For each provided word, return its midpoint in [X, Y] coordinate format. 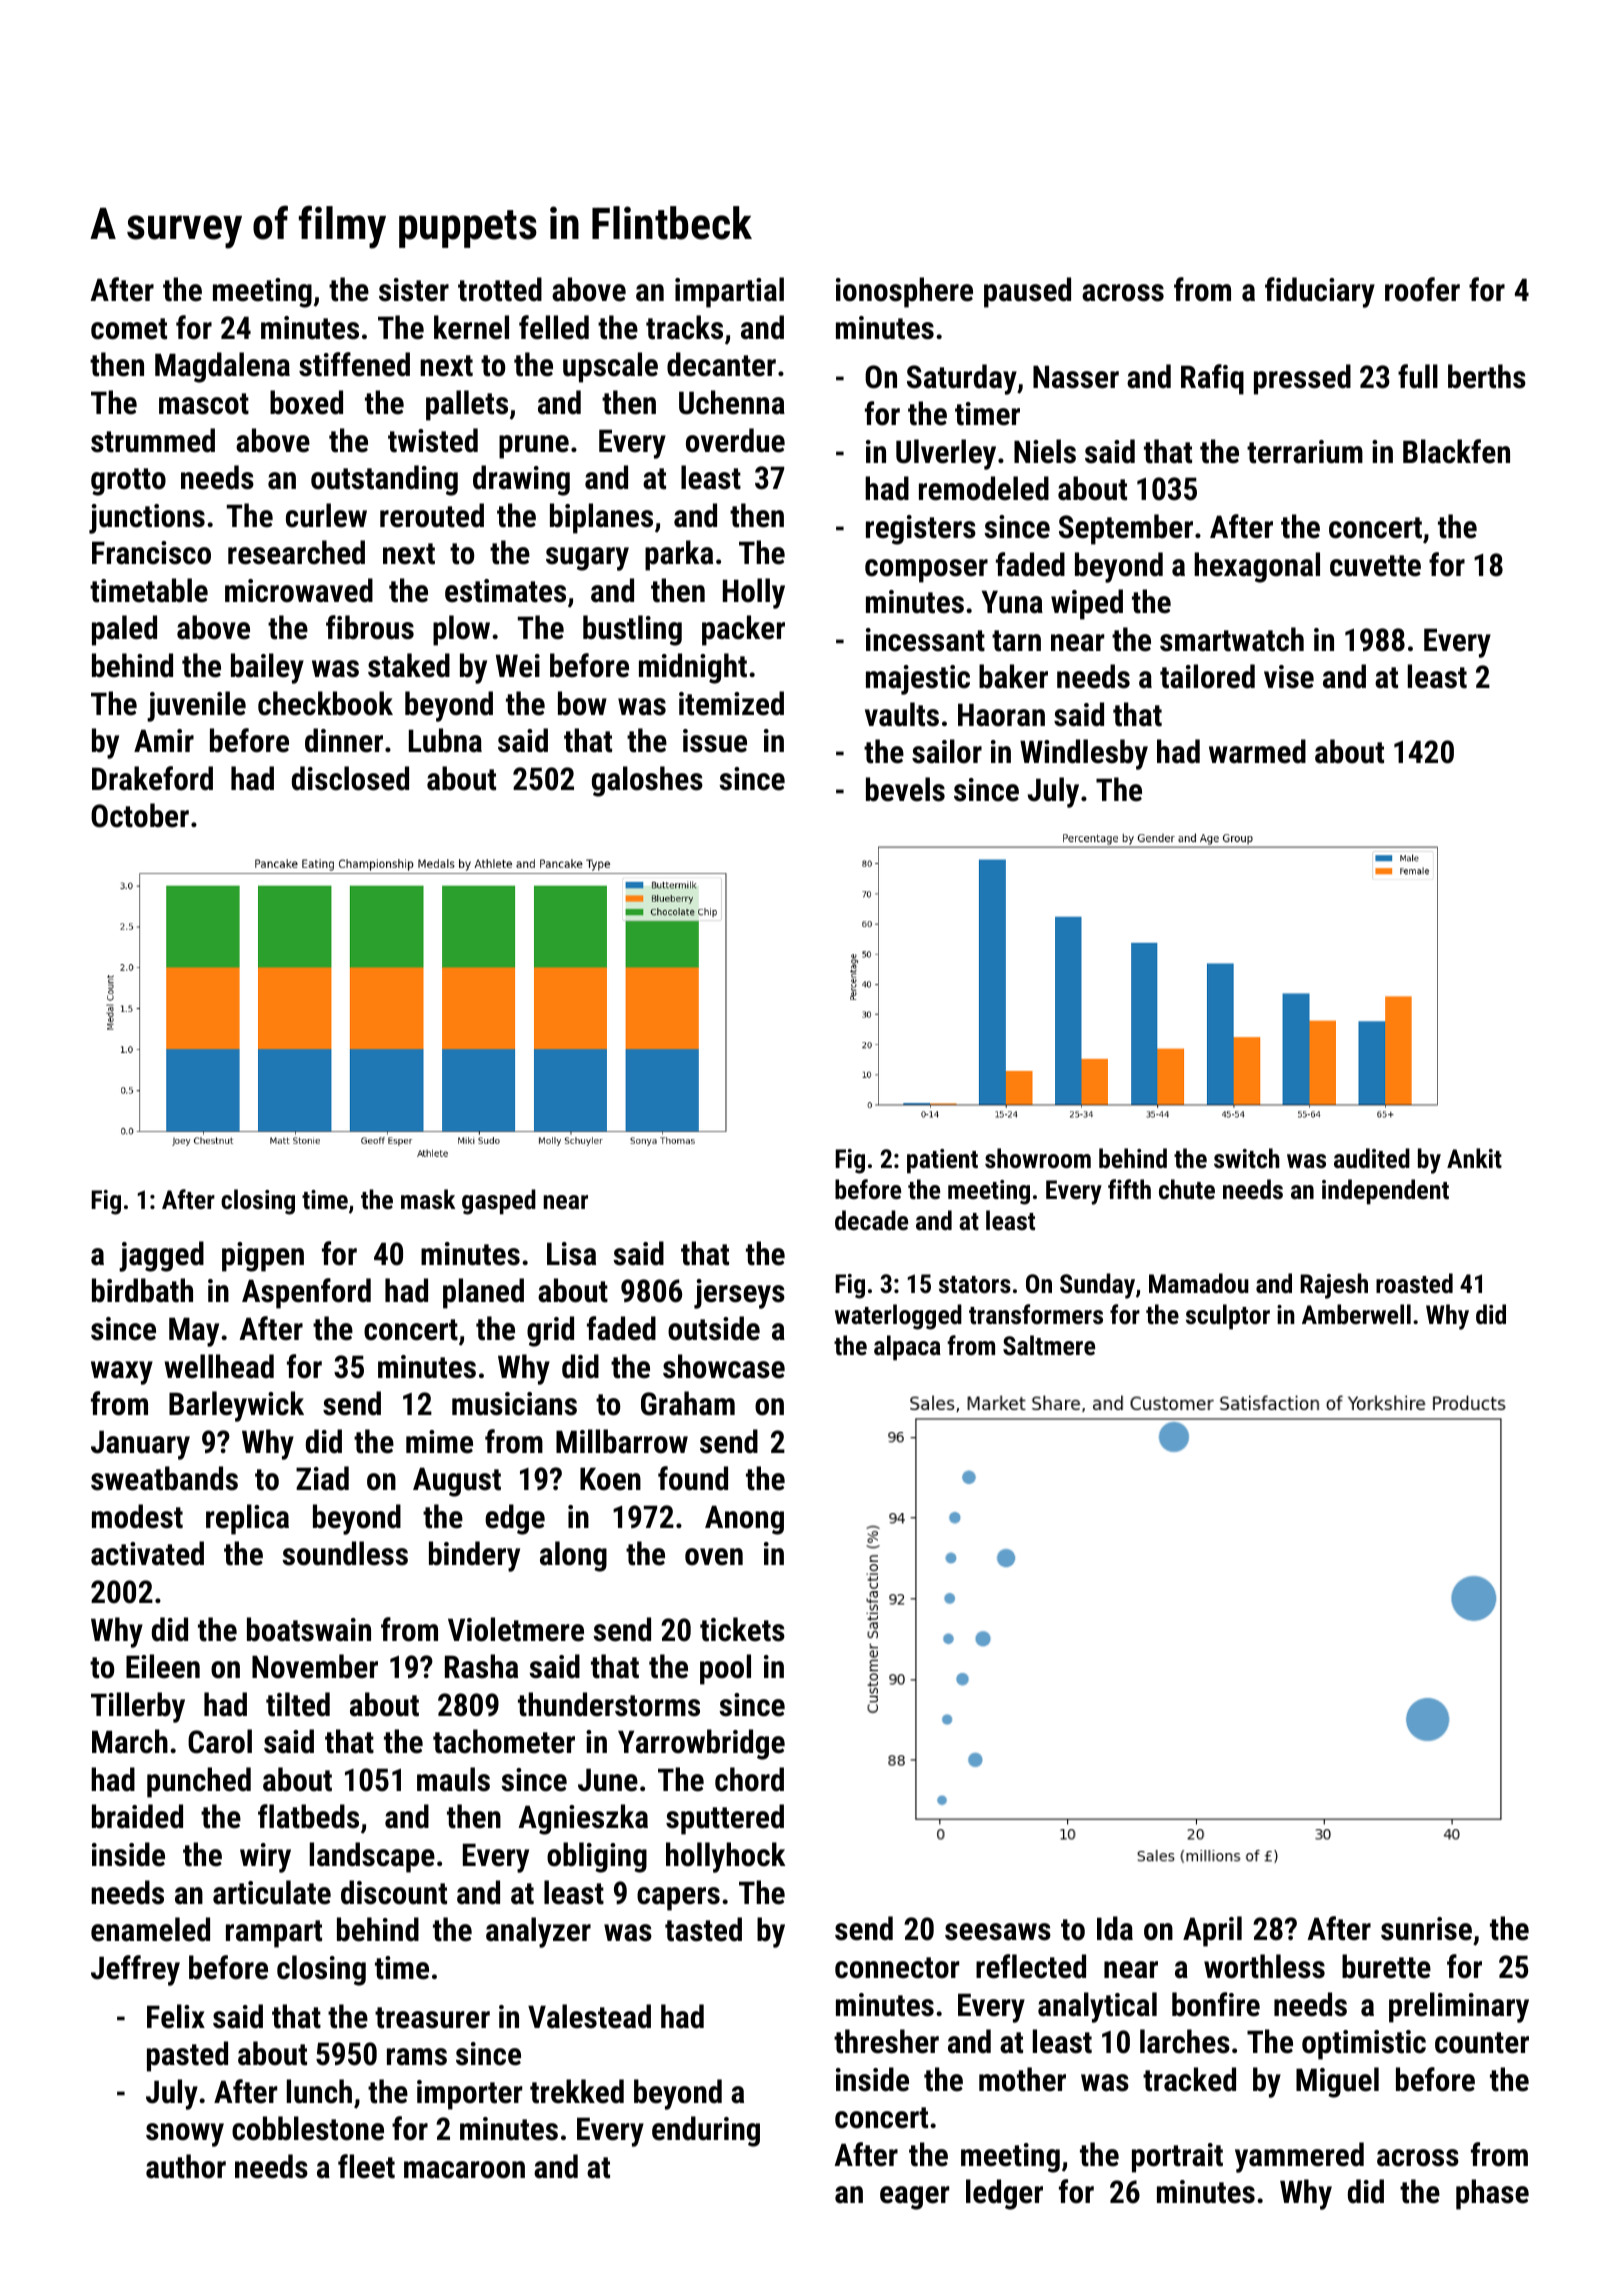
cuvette [1375, 566]
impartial [729, 292]
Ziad [322, 1478]
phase [1492, 2194]
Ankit [1474, 1158]
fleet [366, 2166]
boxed [306, 402]
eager [915, 2198]
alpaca [907, 1348]
